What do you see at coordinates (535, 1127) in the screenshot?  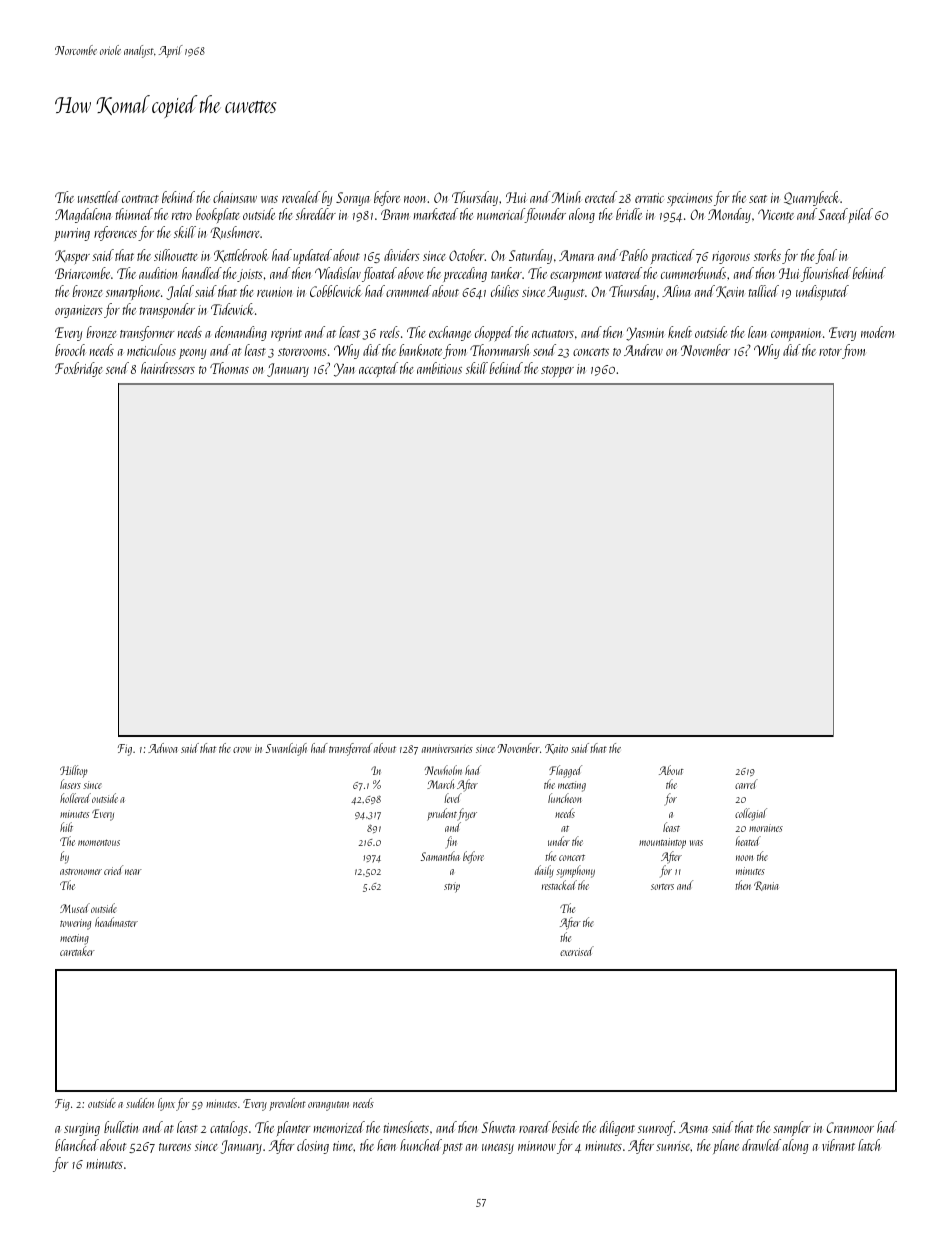 I see `roared` at bounding box center [535, 1127].
